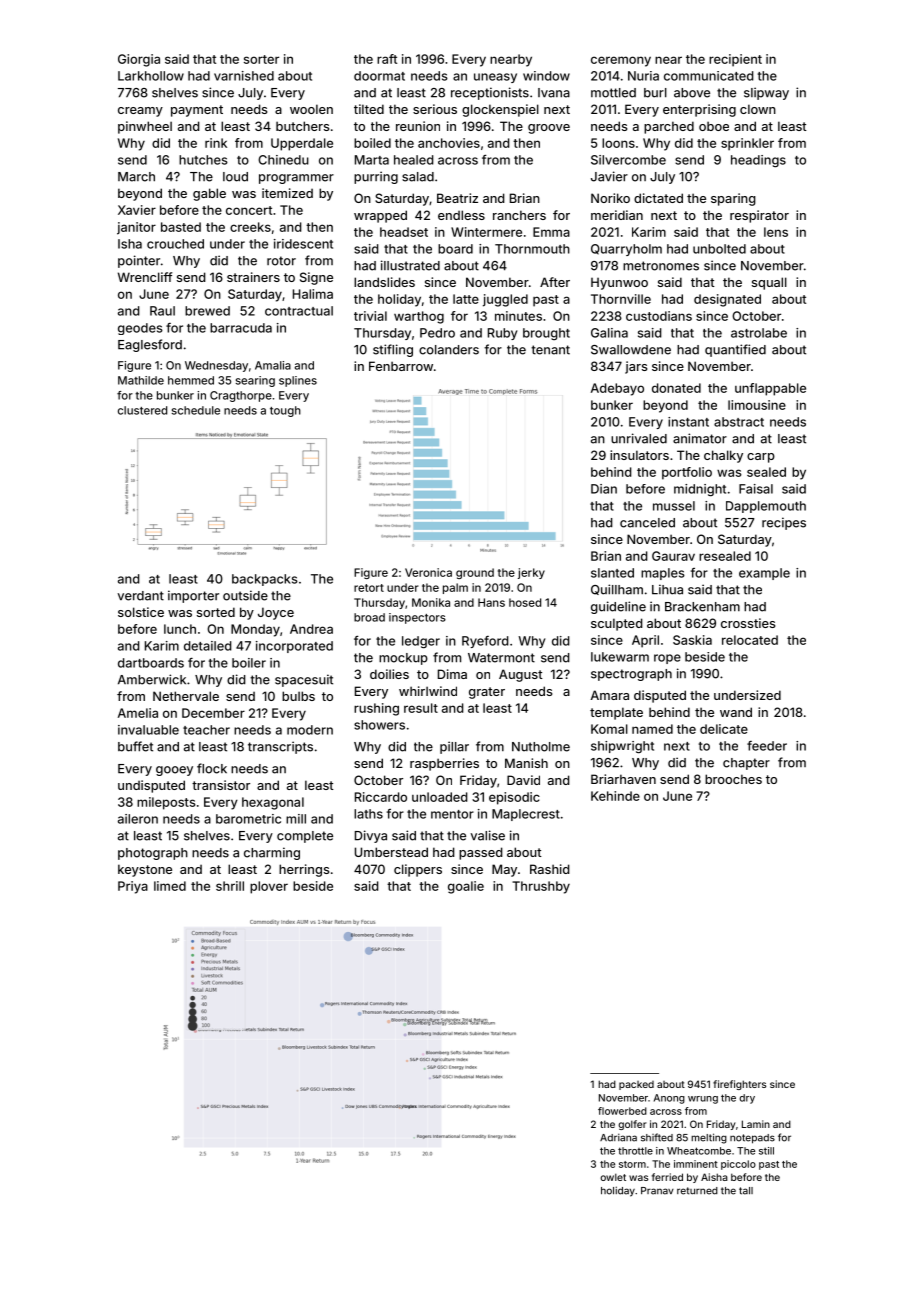  Describe the element at coordinates (541, 887) in the screenshot. I see `Thrushby` at that location.
